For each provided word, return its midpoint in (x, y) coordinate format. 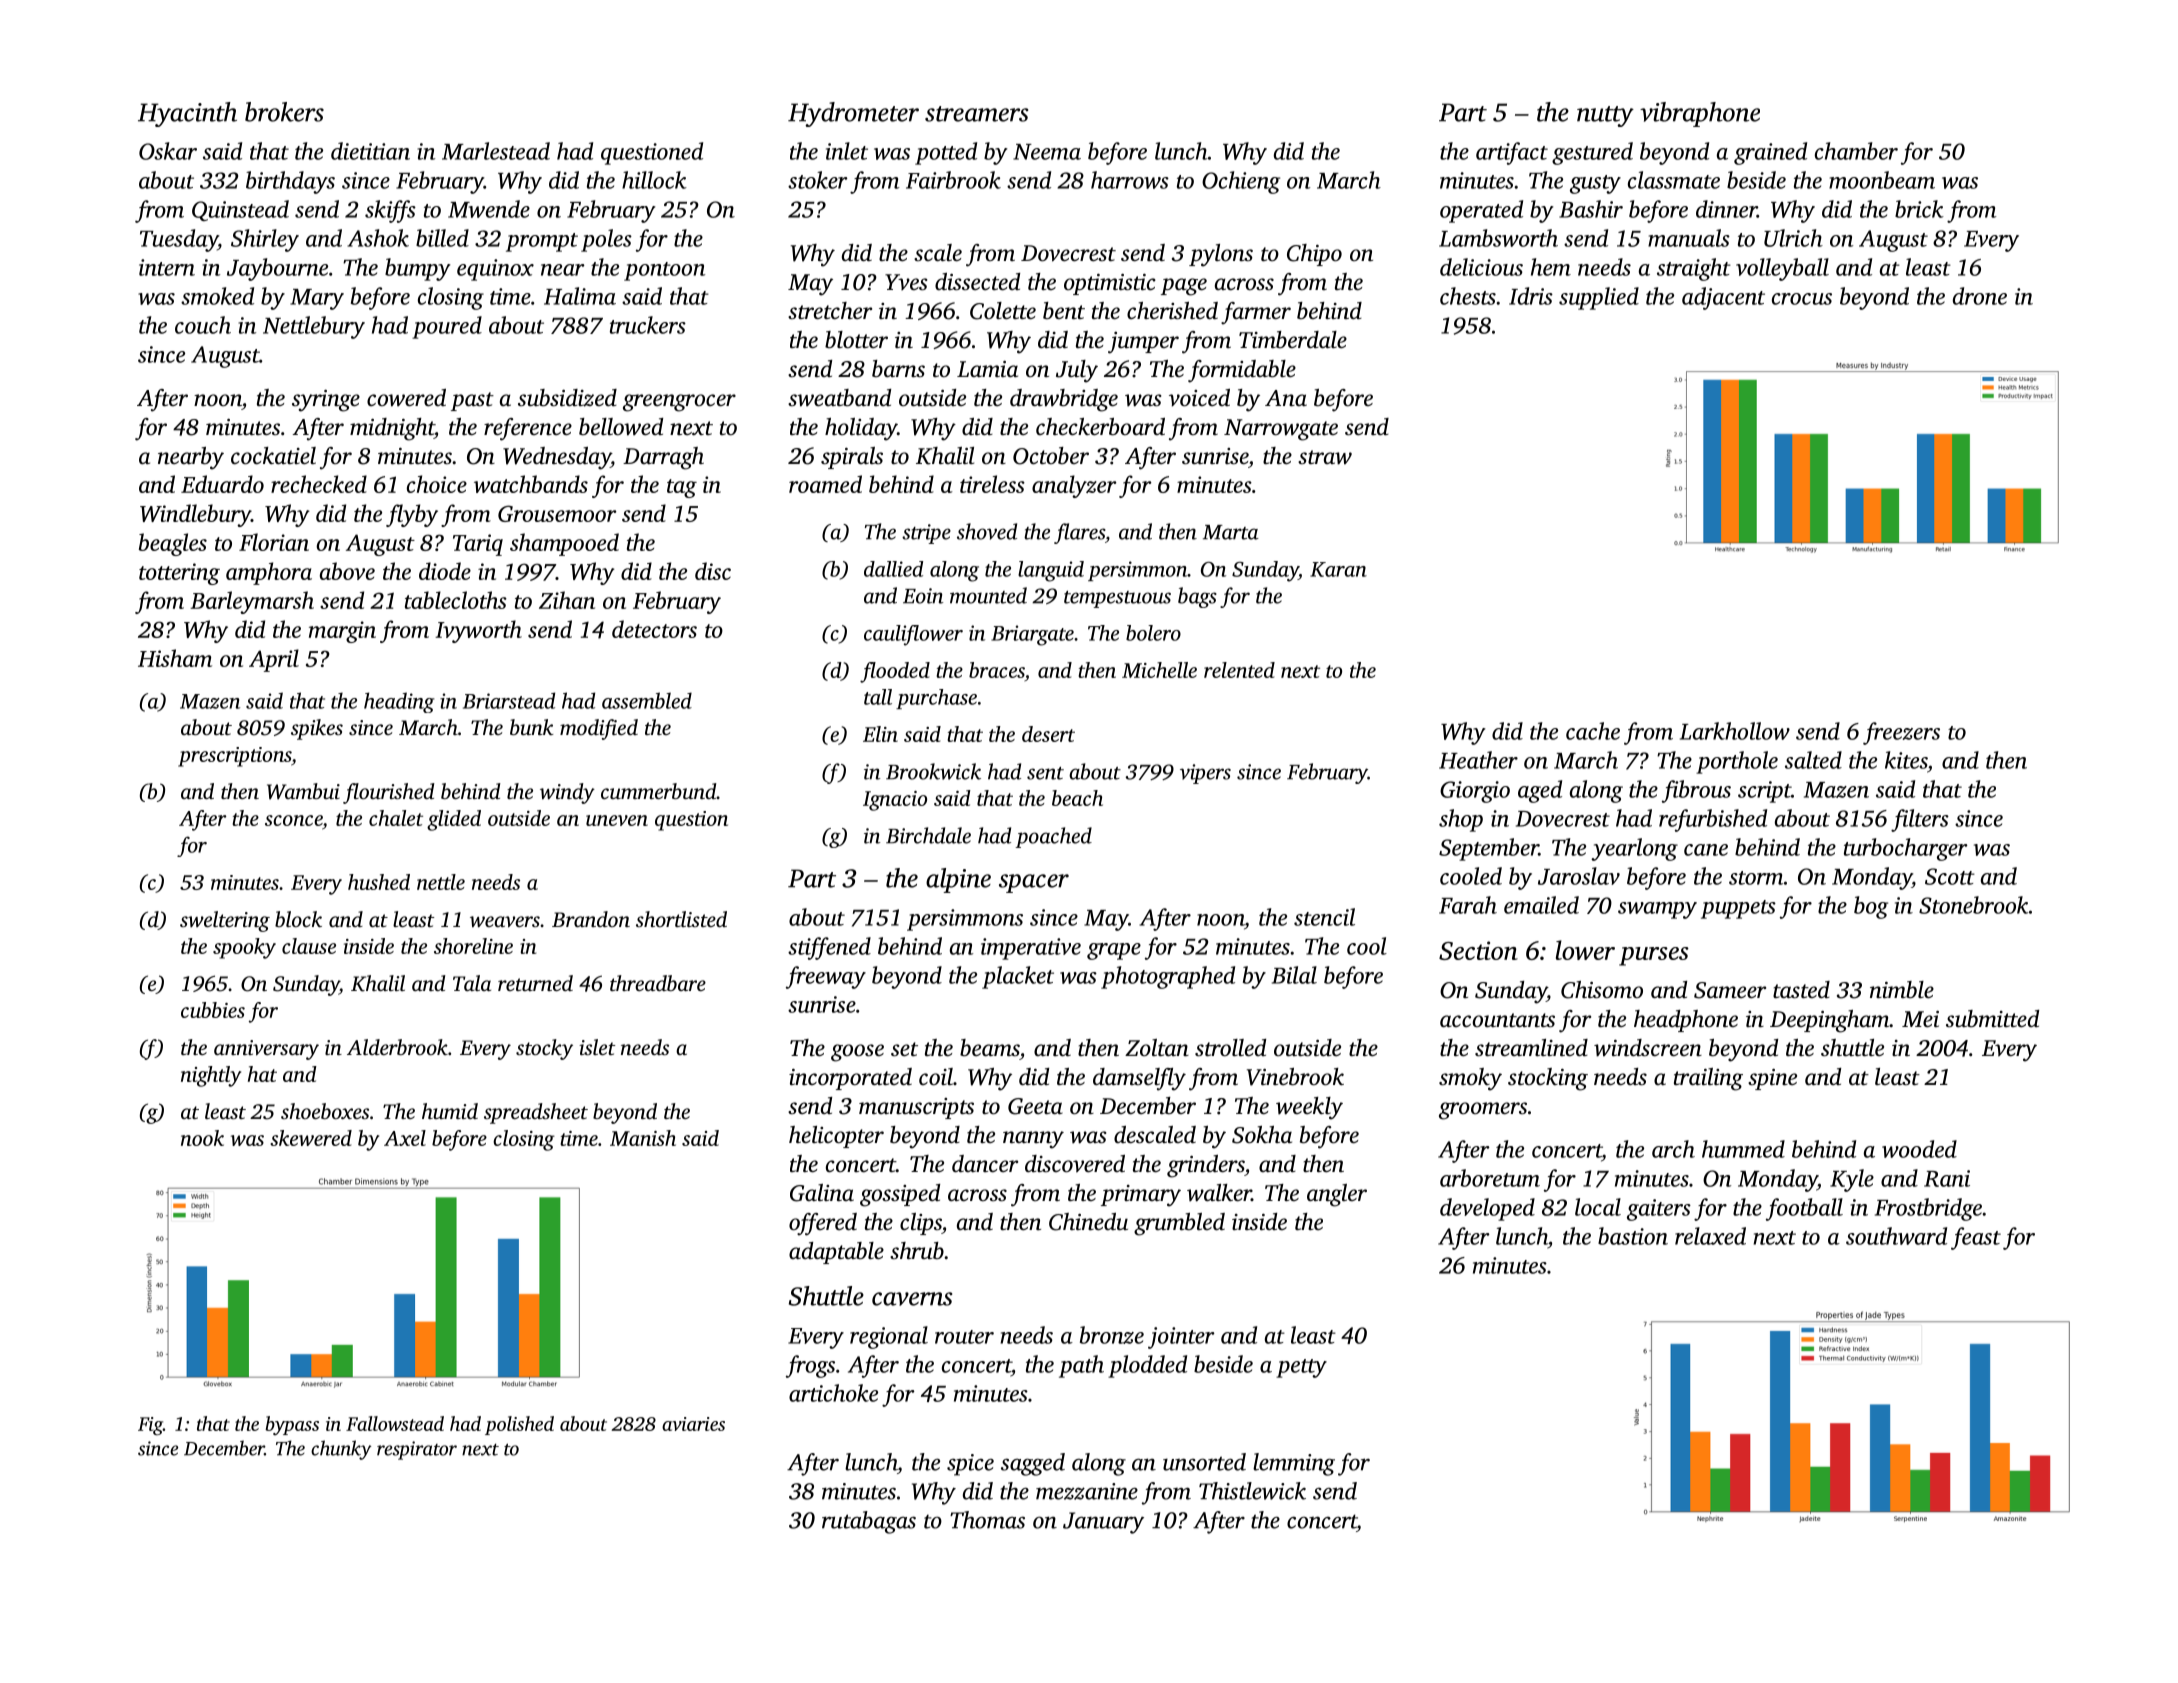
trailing (1708, 1079)
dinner (1726, 209)
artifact (1512, 153)
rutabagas (869, 1522)
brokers (284, 112)
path (1081, 1366)
